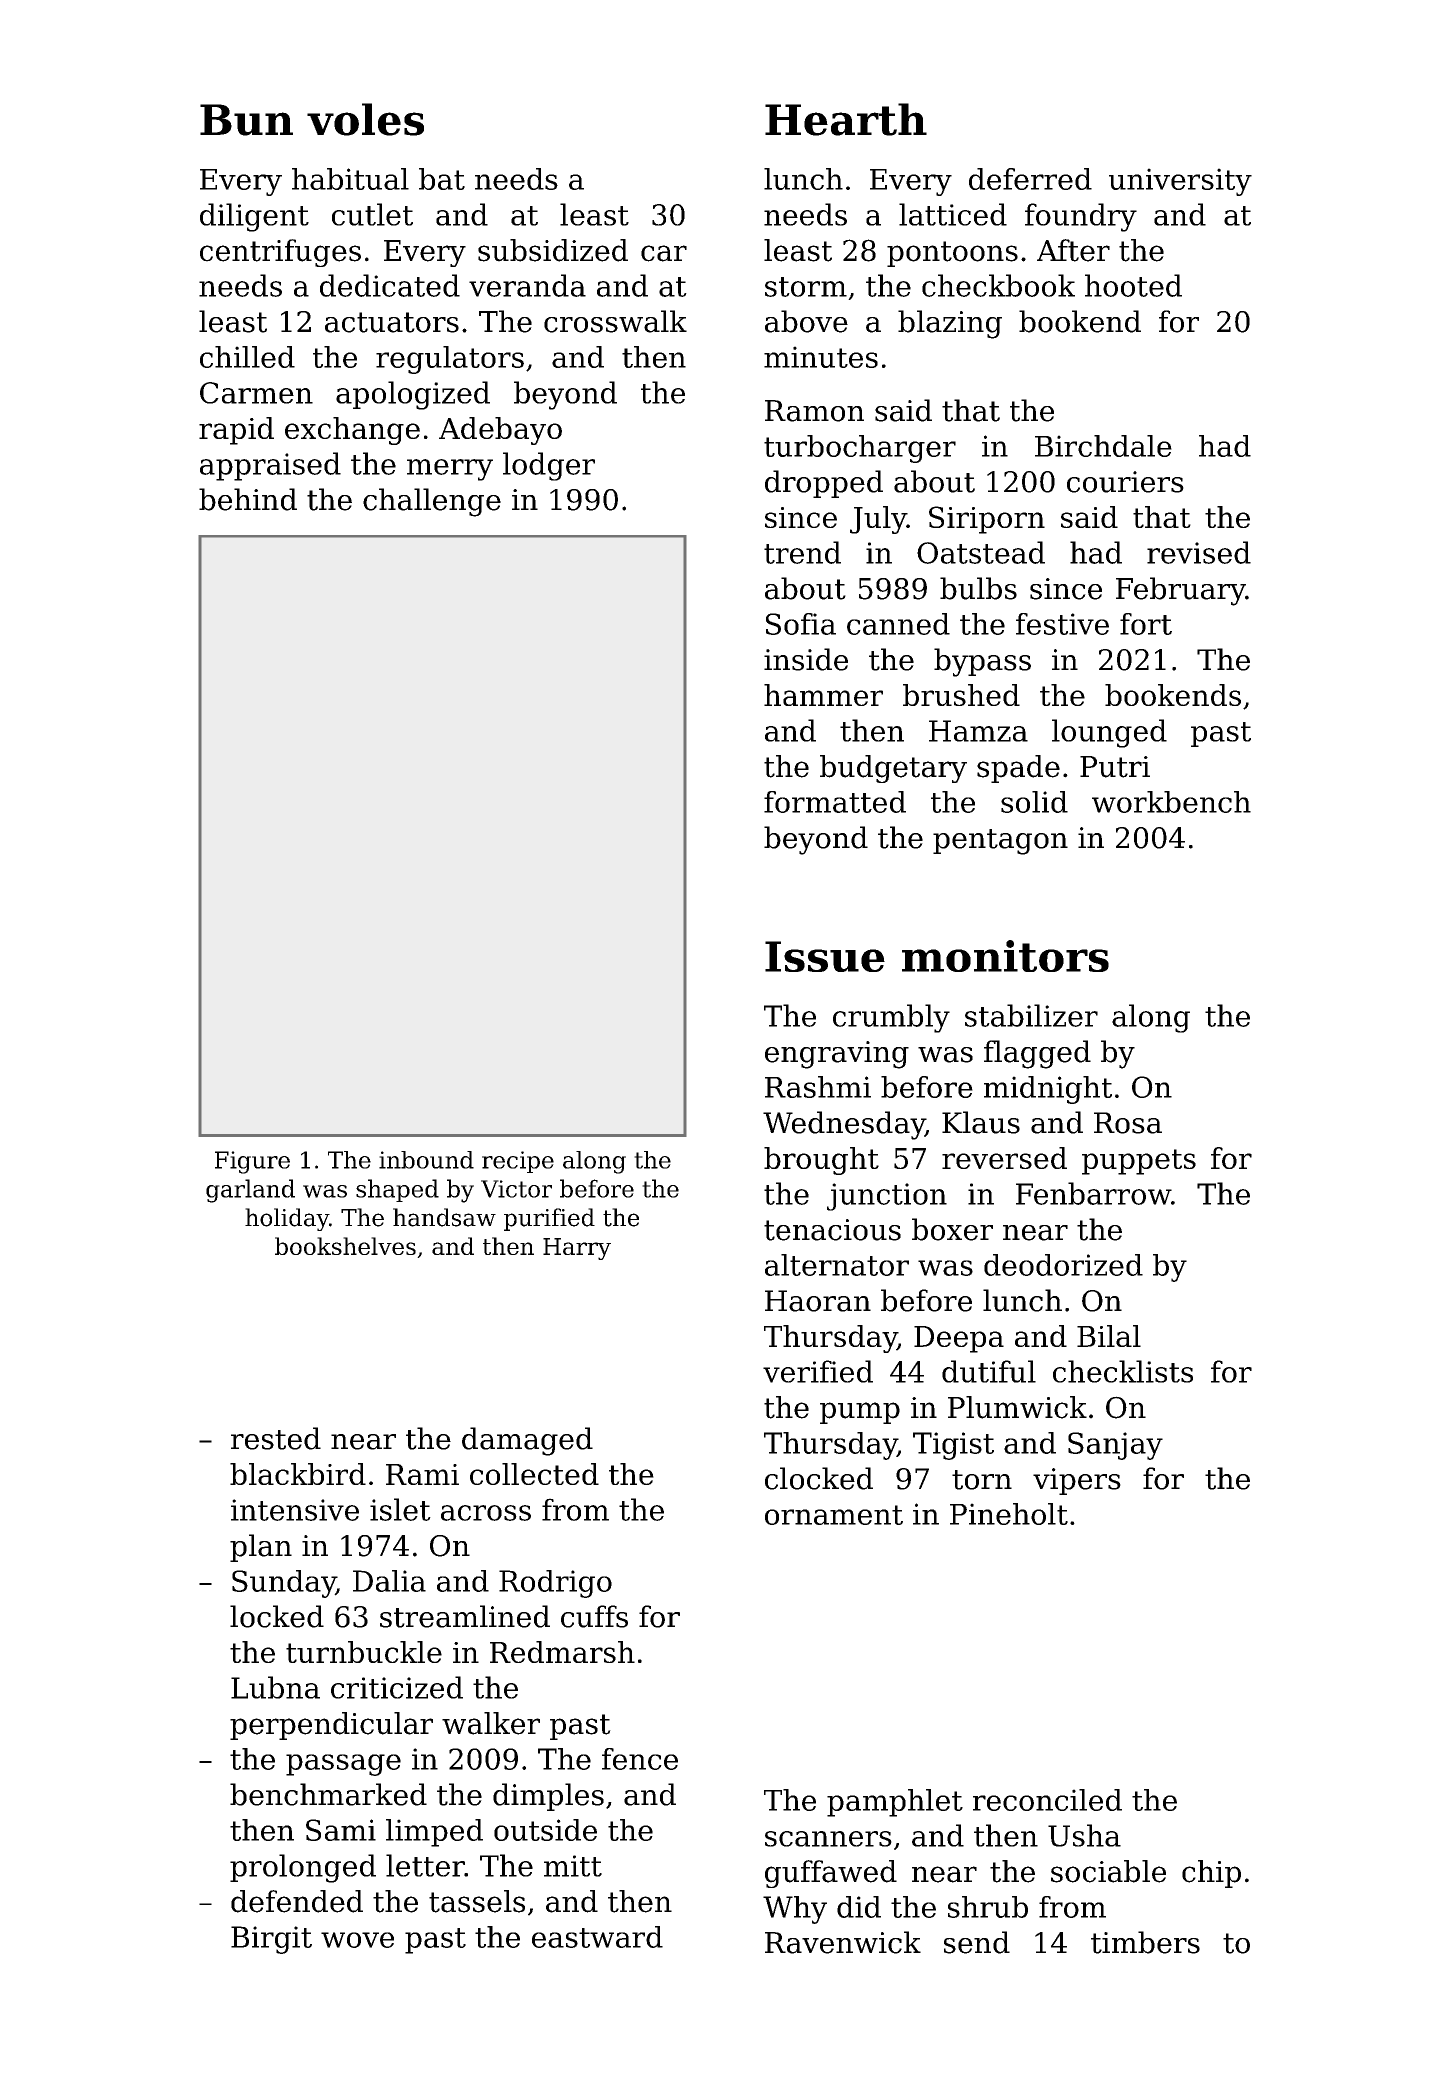 The height and width of the page is (2100, 1450). I want to click on Issue, so click(825, 956).
